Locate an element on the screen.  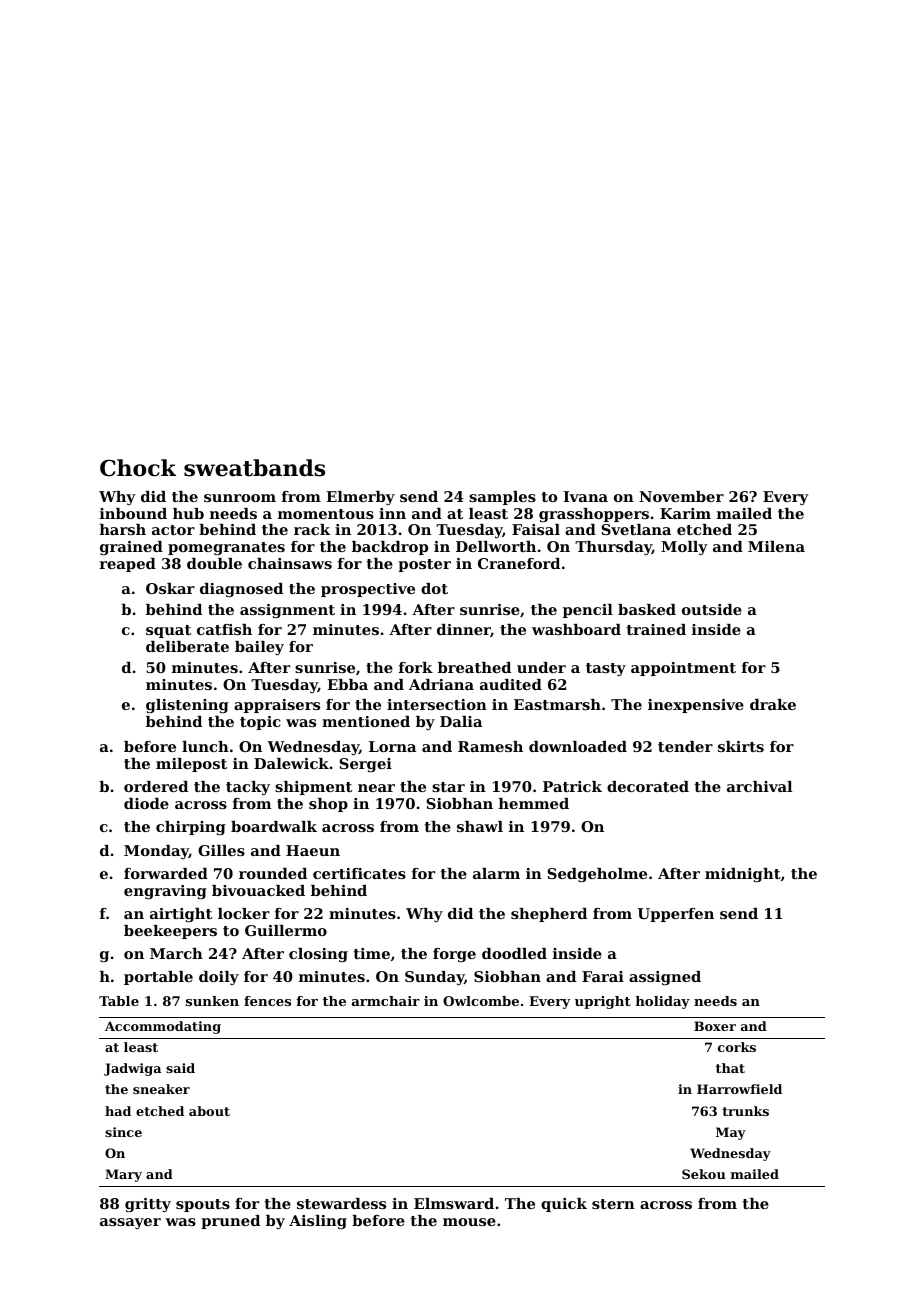
assigned is located at coordinates (665, 978).
